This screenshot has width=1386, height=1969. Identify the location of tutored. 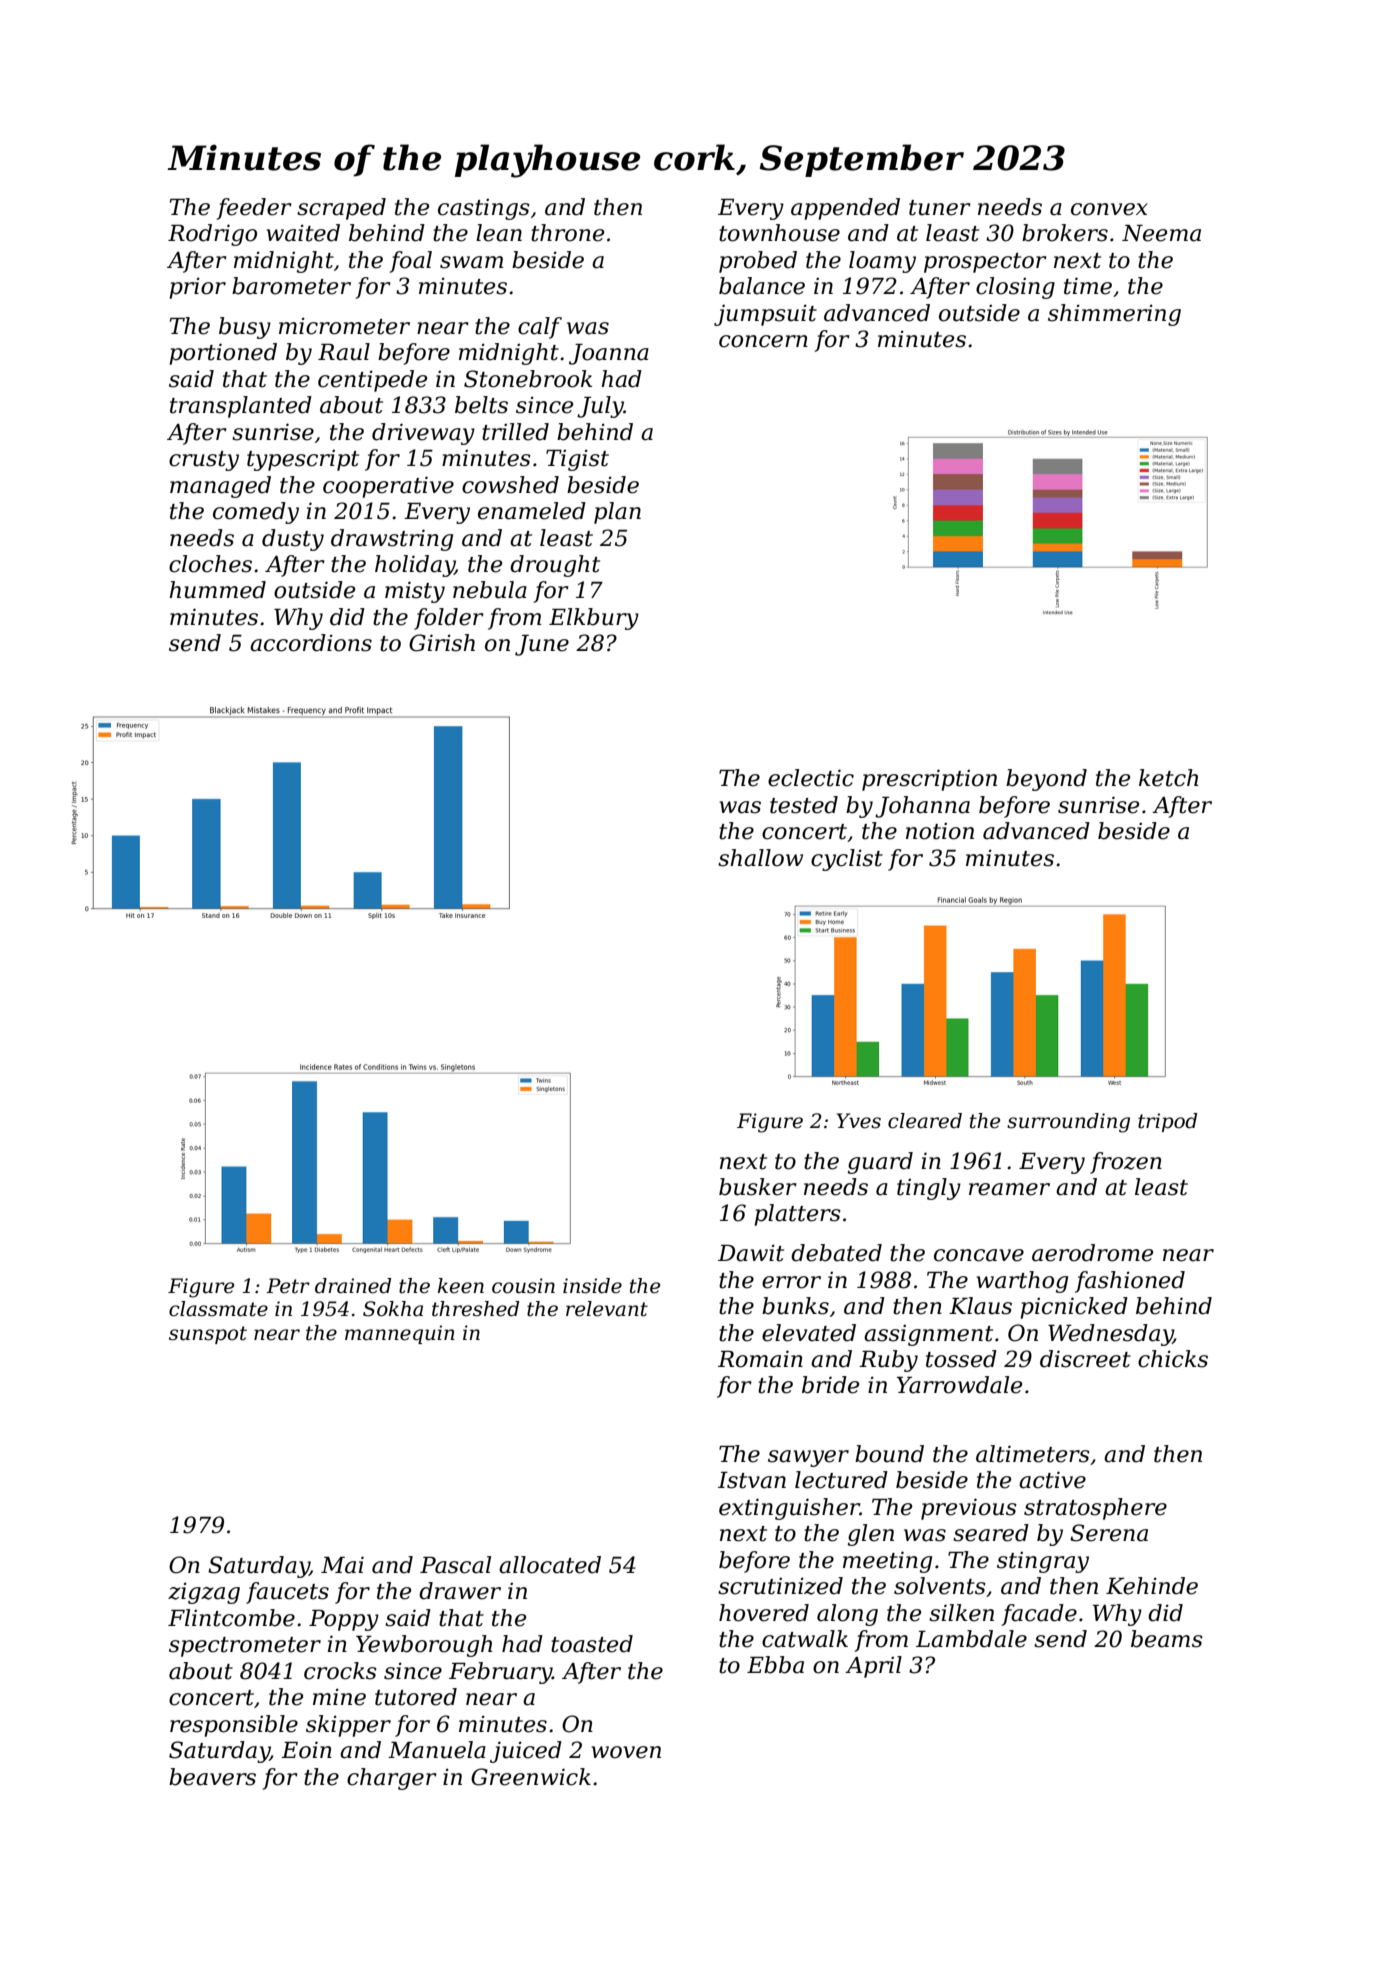
(416, 1697).
